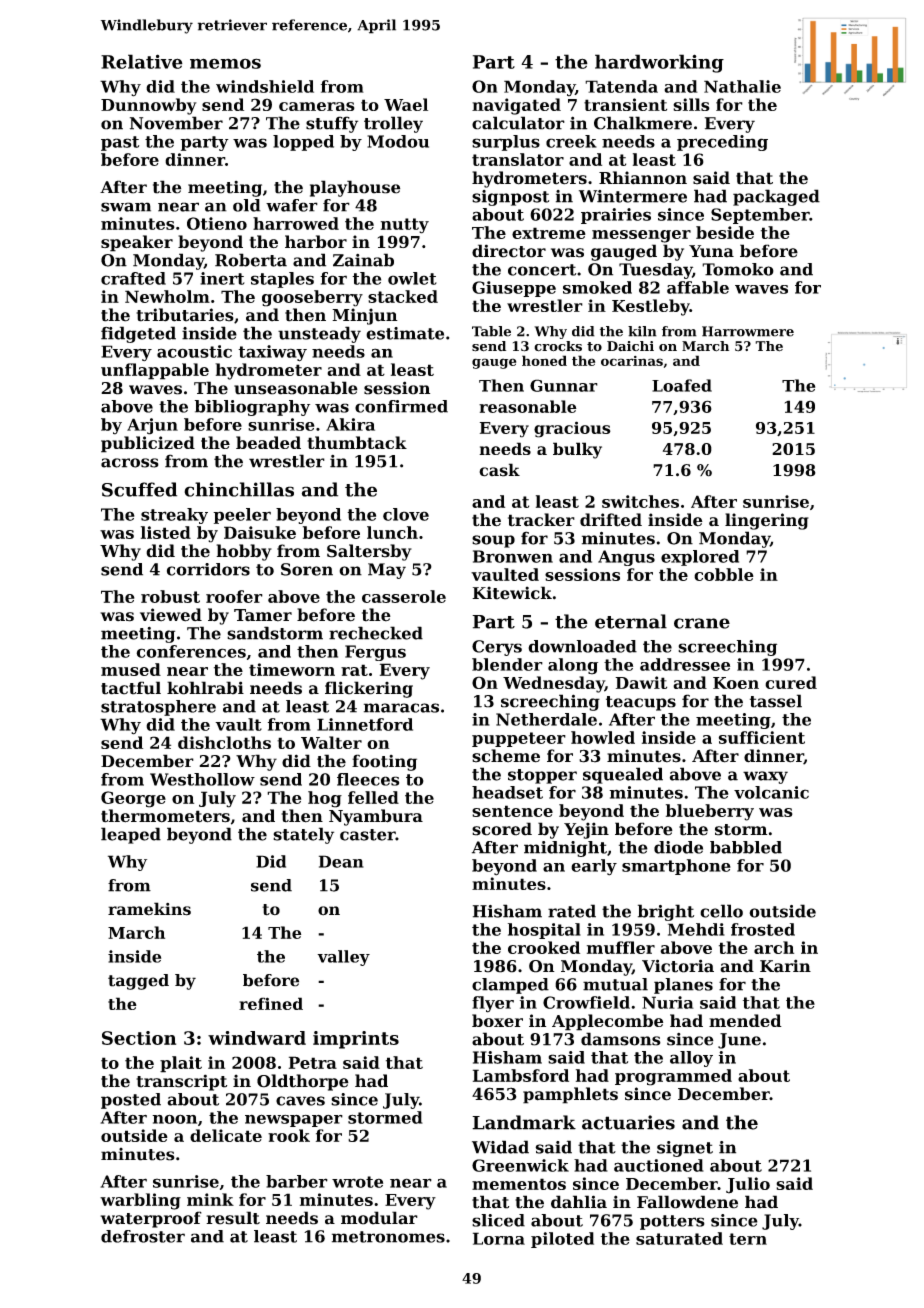  Describe the element at coordinates (738, 269) in the page. I see `Tomoko` at that location.
